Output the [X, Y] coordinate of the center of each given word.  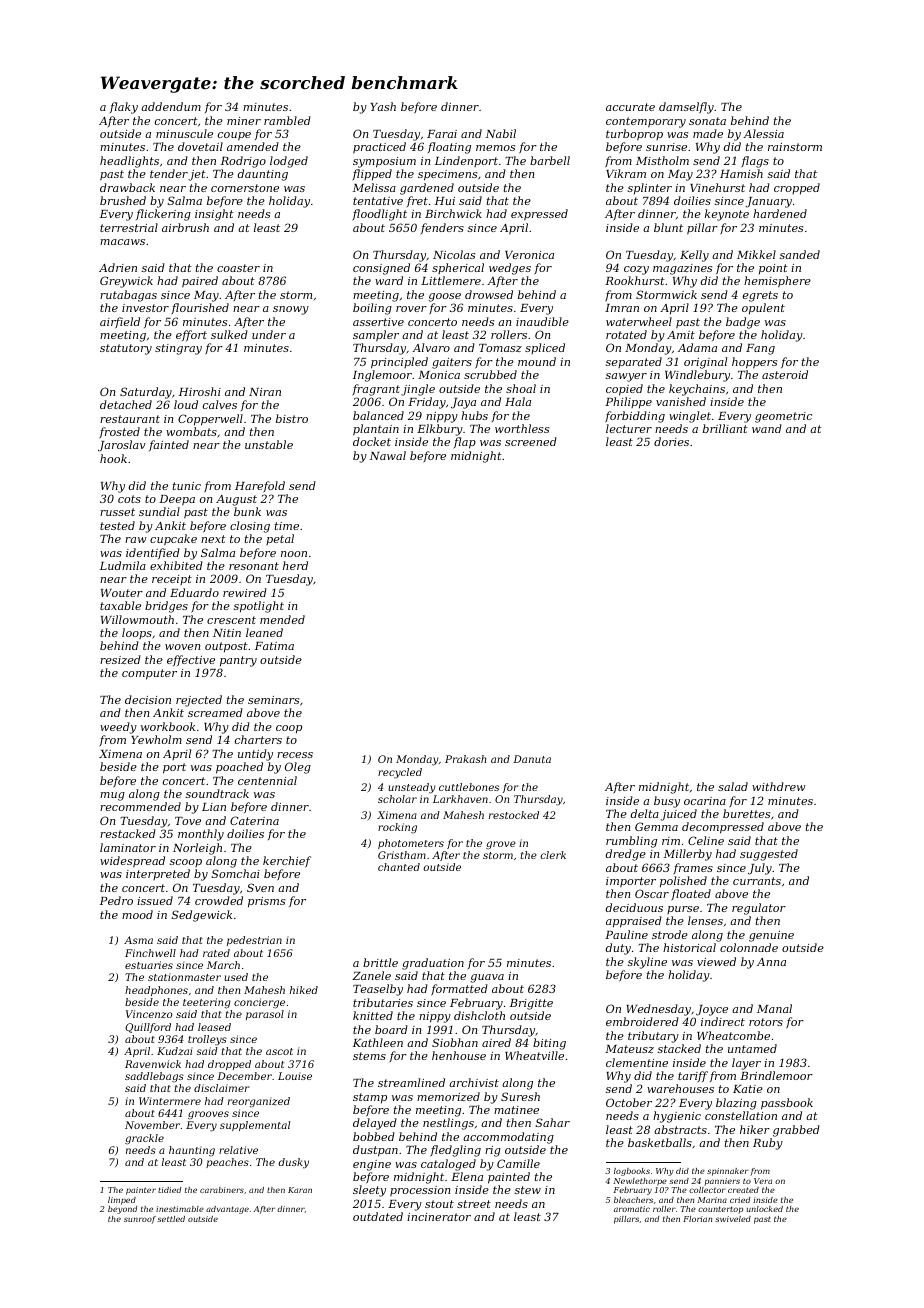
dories [671, 441]
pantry [238, 661]
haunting [192, 1151]
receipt [172, 580]
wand [767, 428]
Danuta [532, 759]
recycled [400, 773]
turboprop [634, 135]
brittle [380, 962]
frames [693, 869]
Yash [383, 106]
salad [733, 786]
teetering [207, 1003]
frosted [119, 433]
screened [531, 441]
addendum [171, 106]
